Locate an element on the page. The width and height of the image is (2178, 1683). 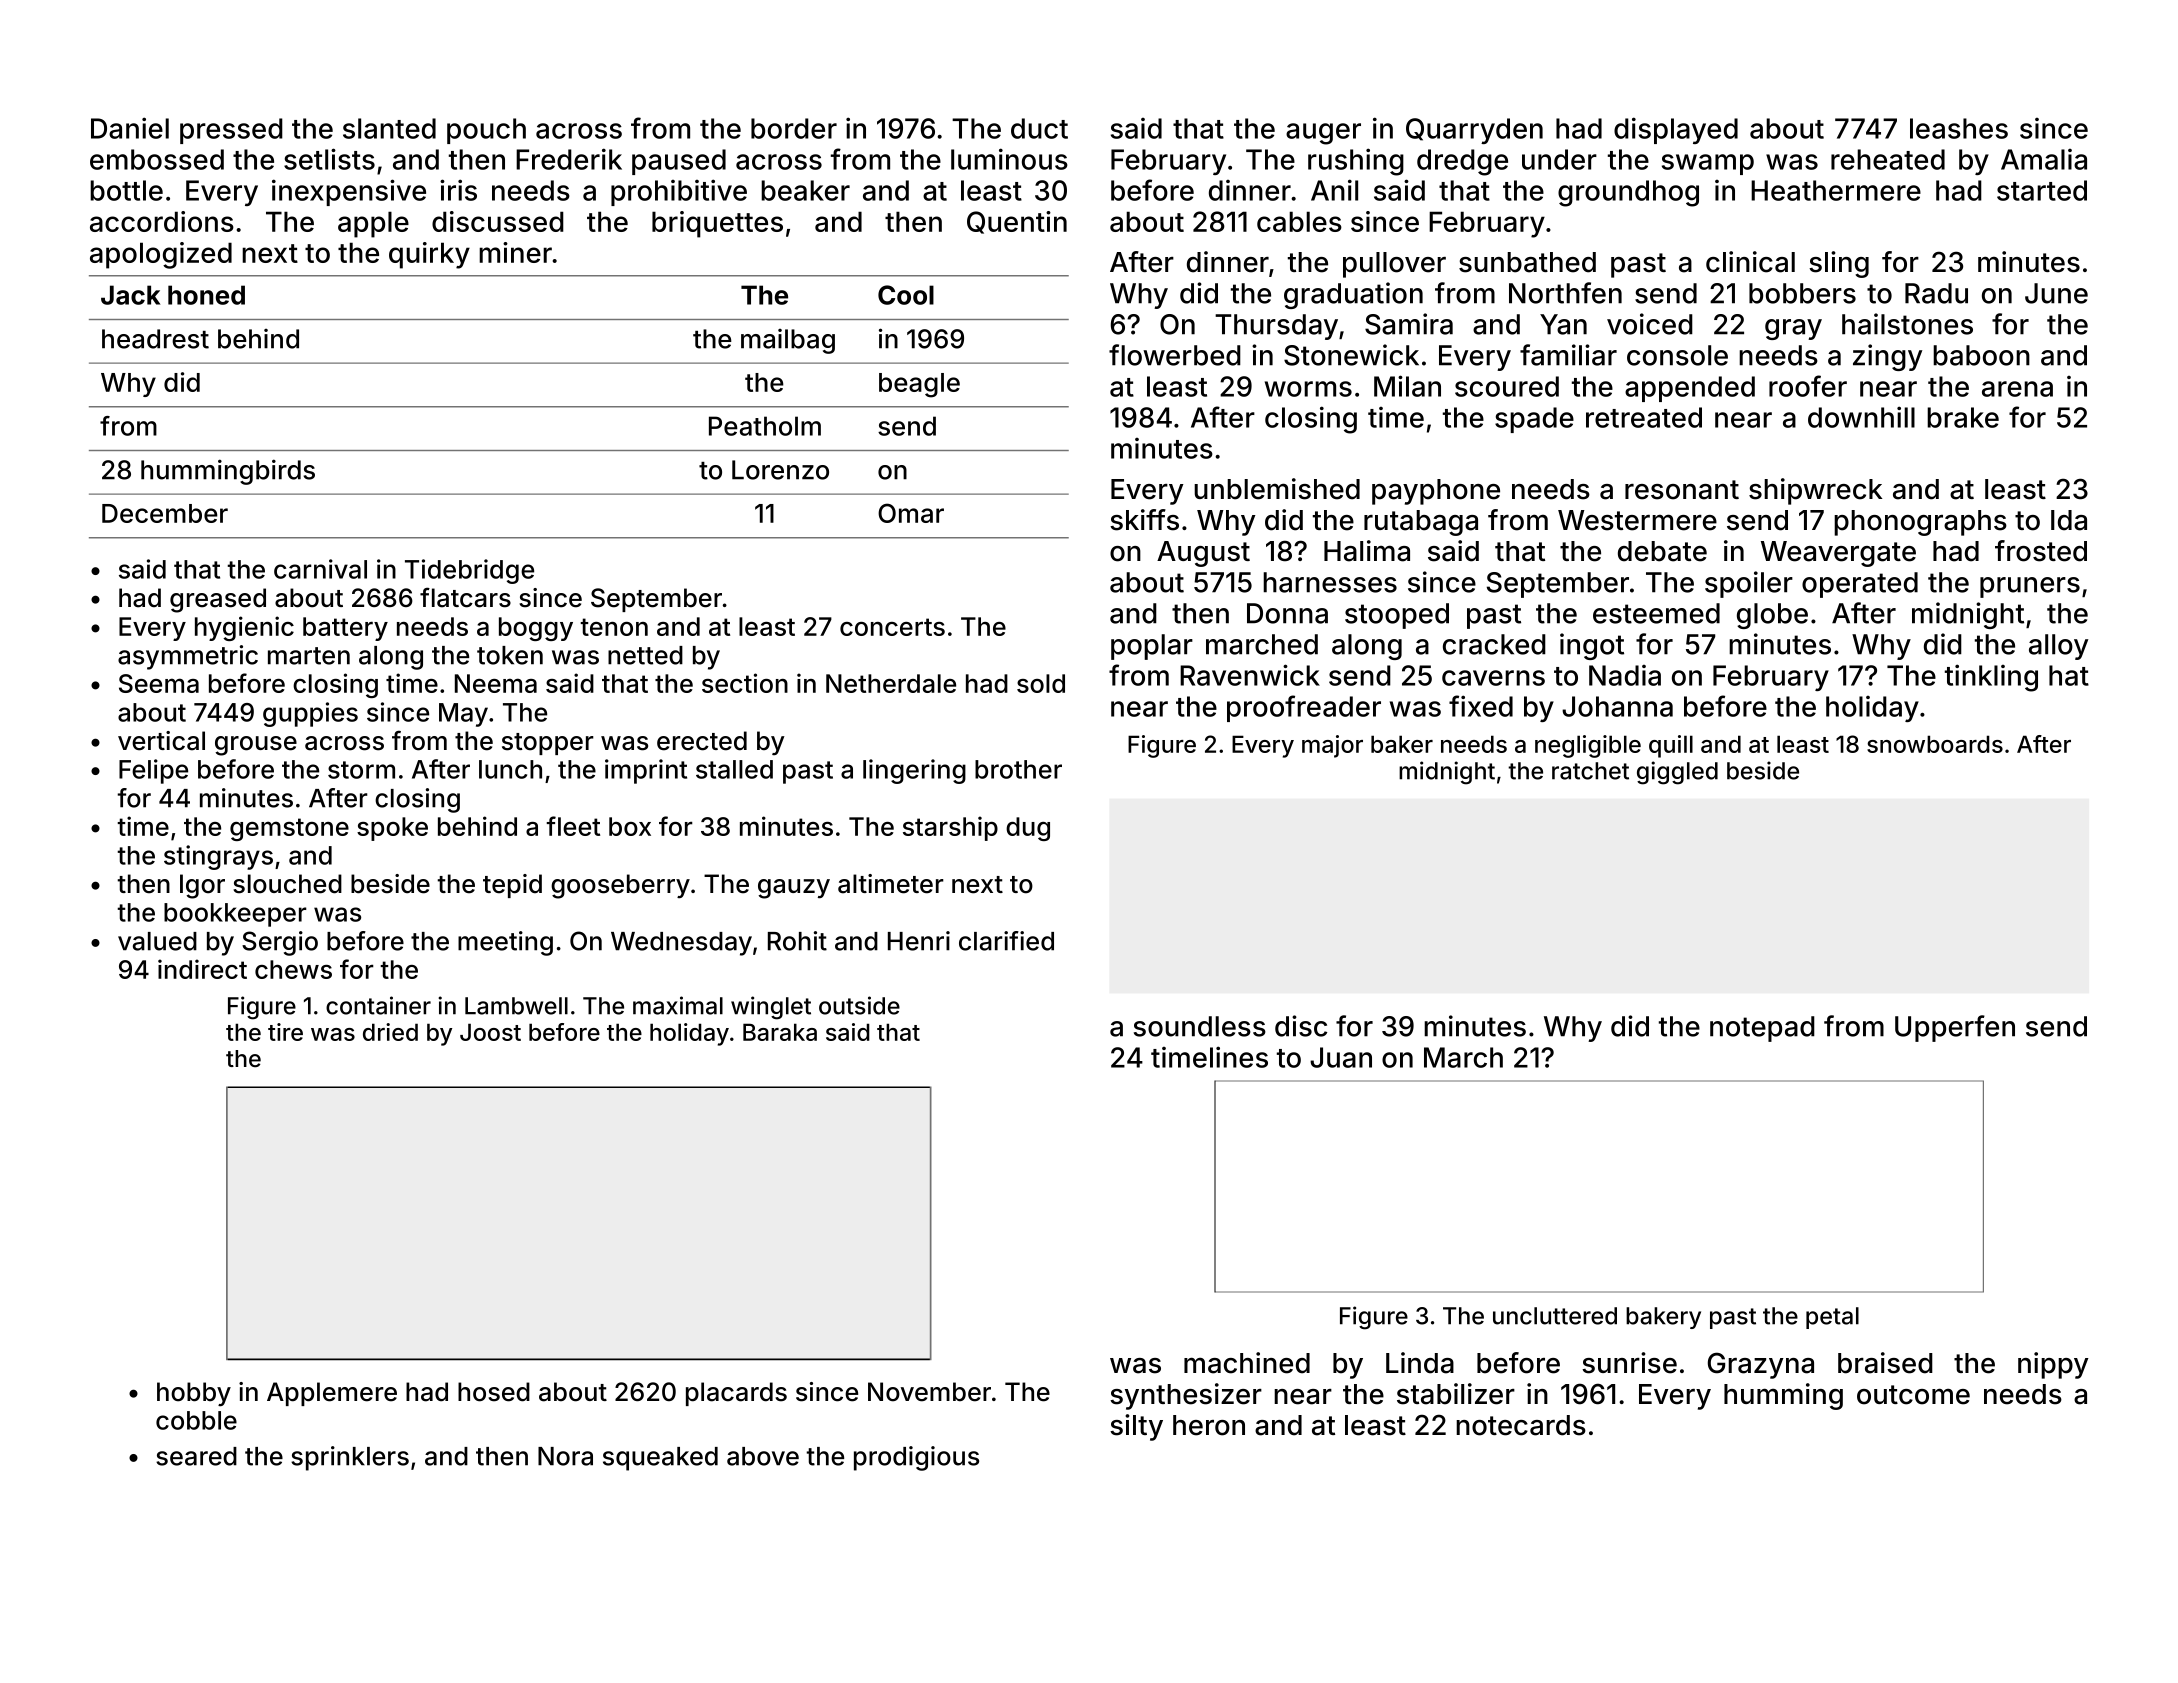
August is located at coordinates (1203, 554).
